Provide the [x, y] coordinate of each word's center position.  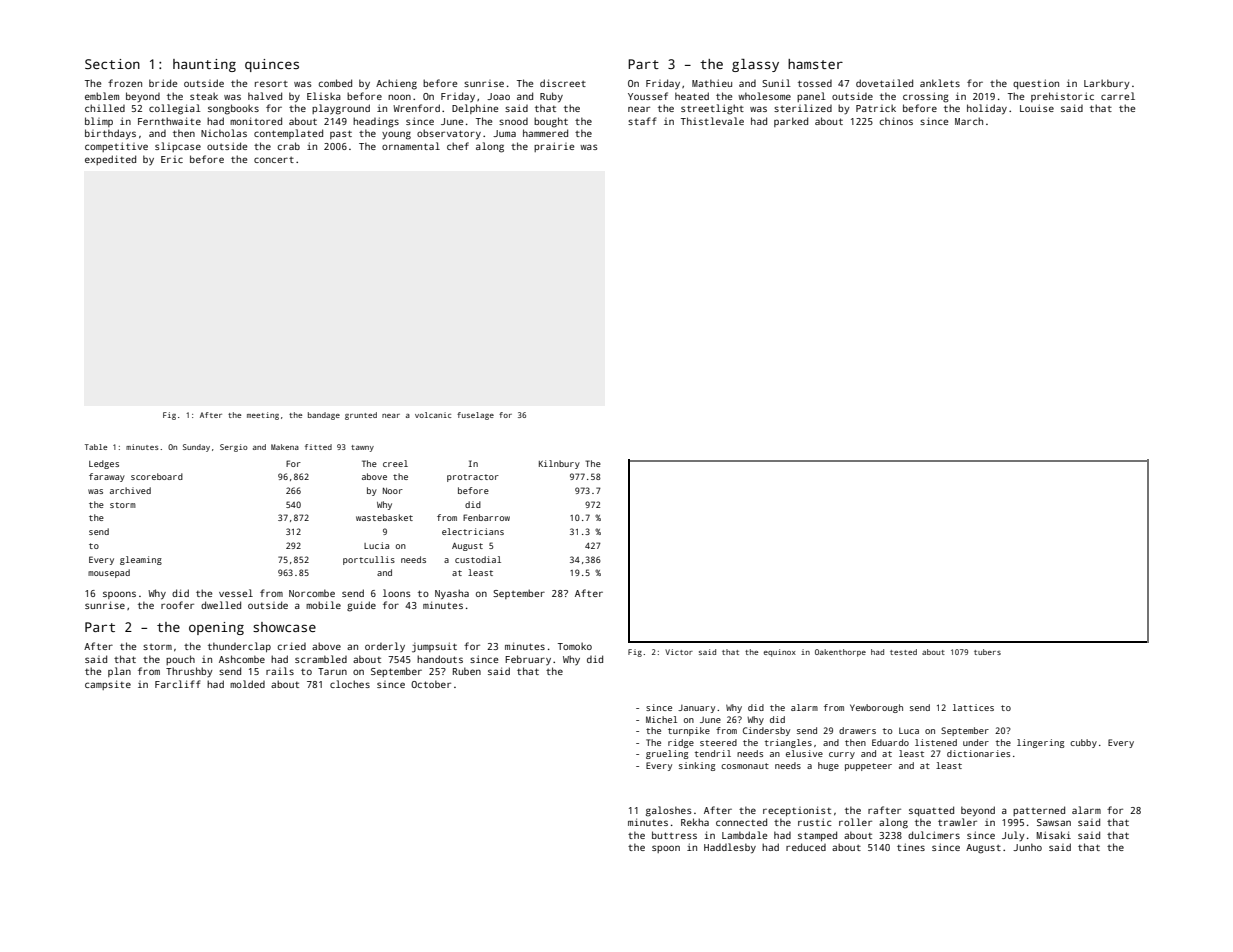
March [969, 121]
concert [274, 160]
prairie [554, 147]
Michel [661, 719]
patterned [1039, 811]
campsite [108, 685]
